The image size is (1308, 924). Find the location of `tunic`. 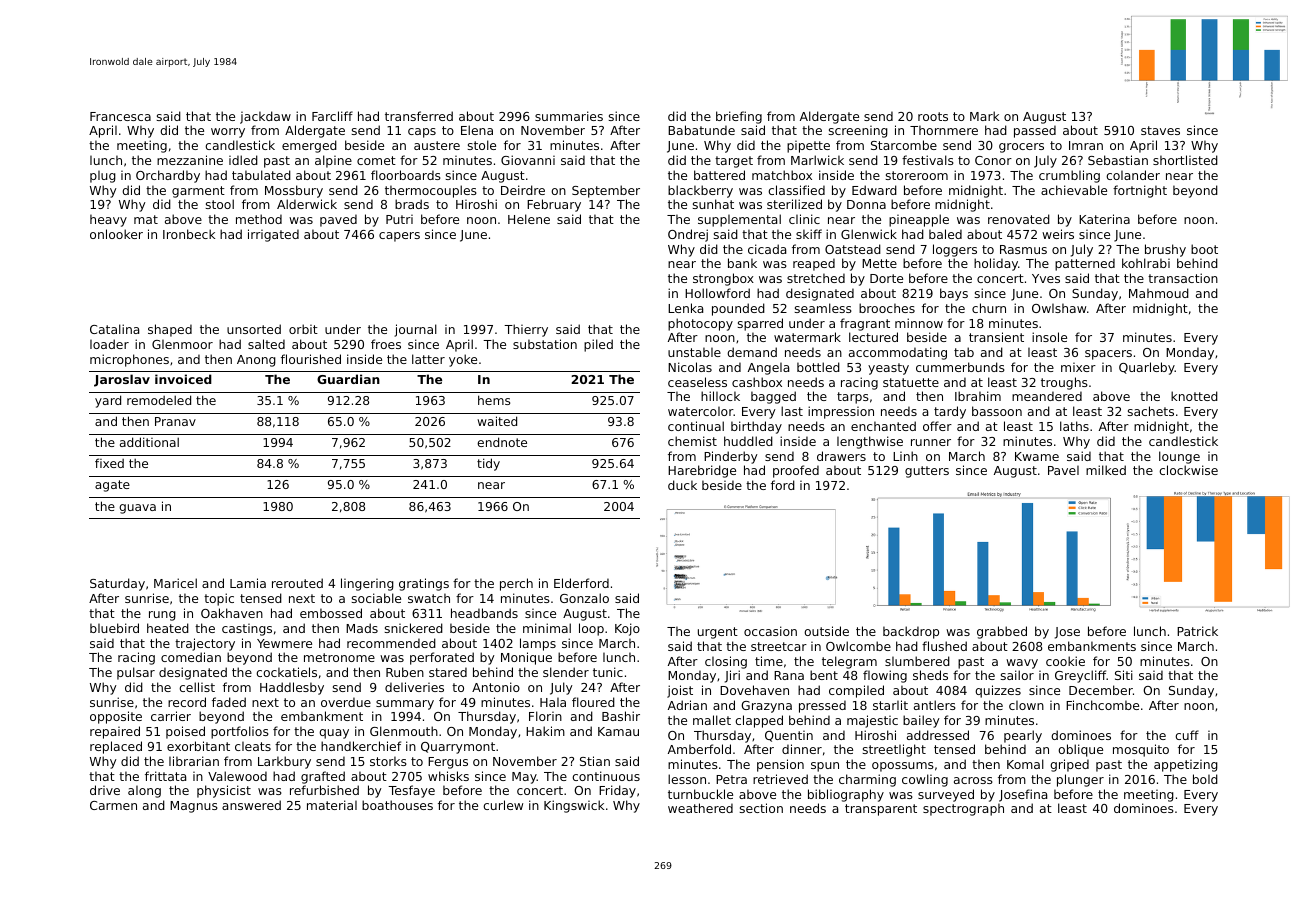

tunic is located at coordinates (608, 672).
